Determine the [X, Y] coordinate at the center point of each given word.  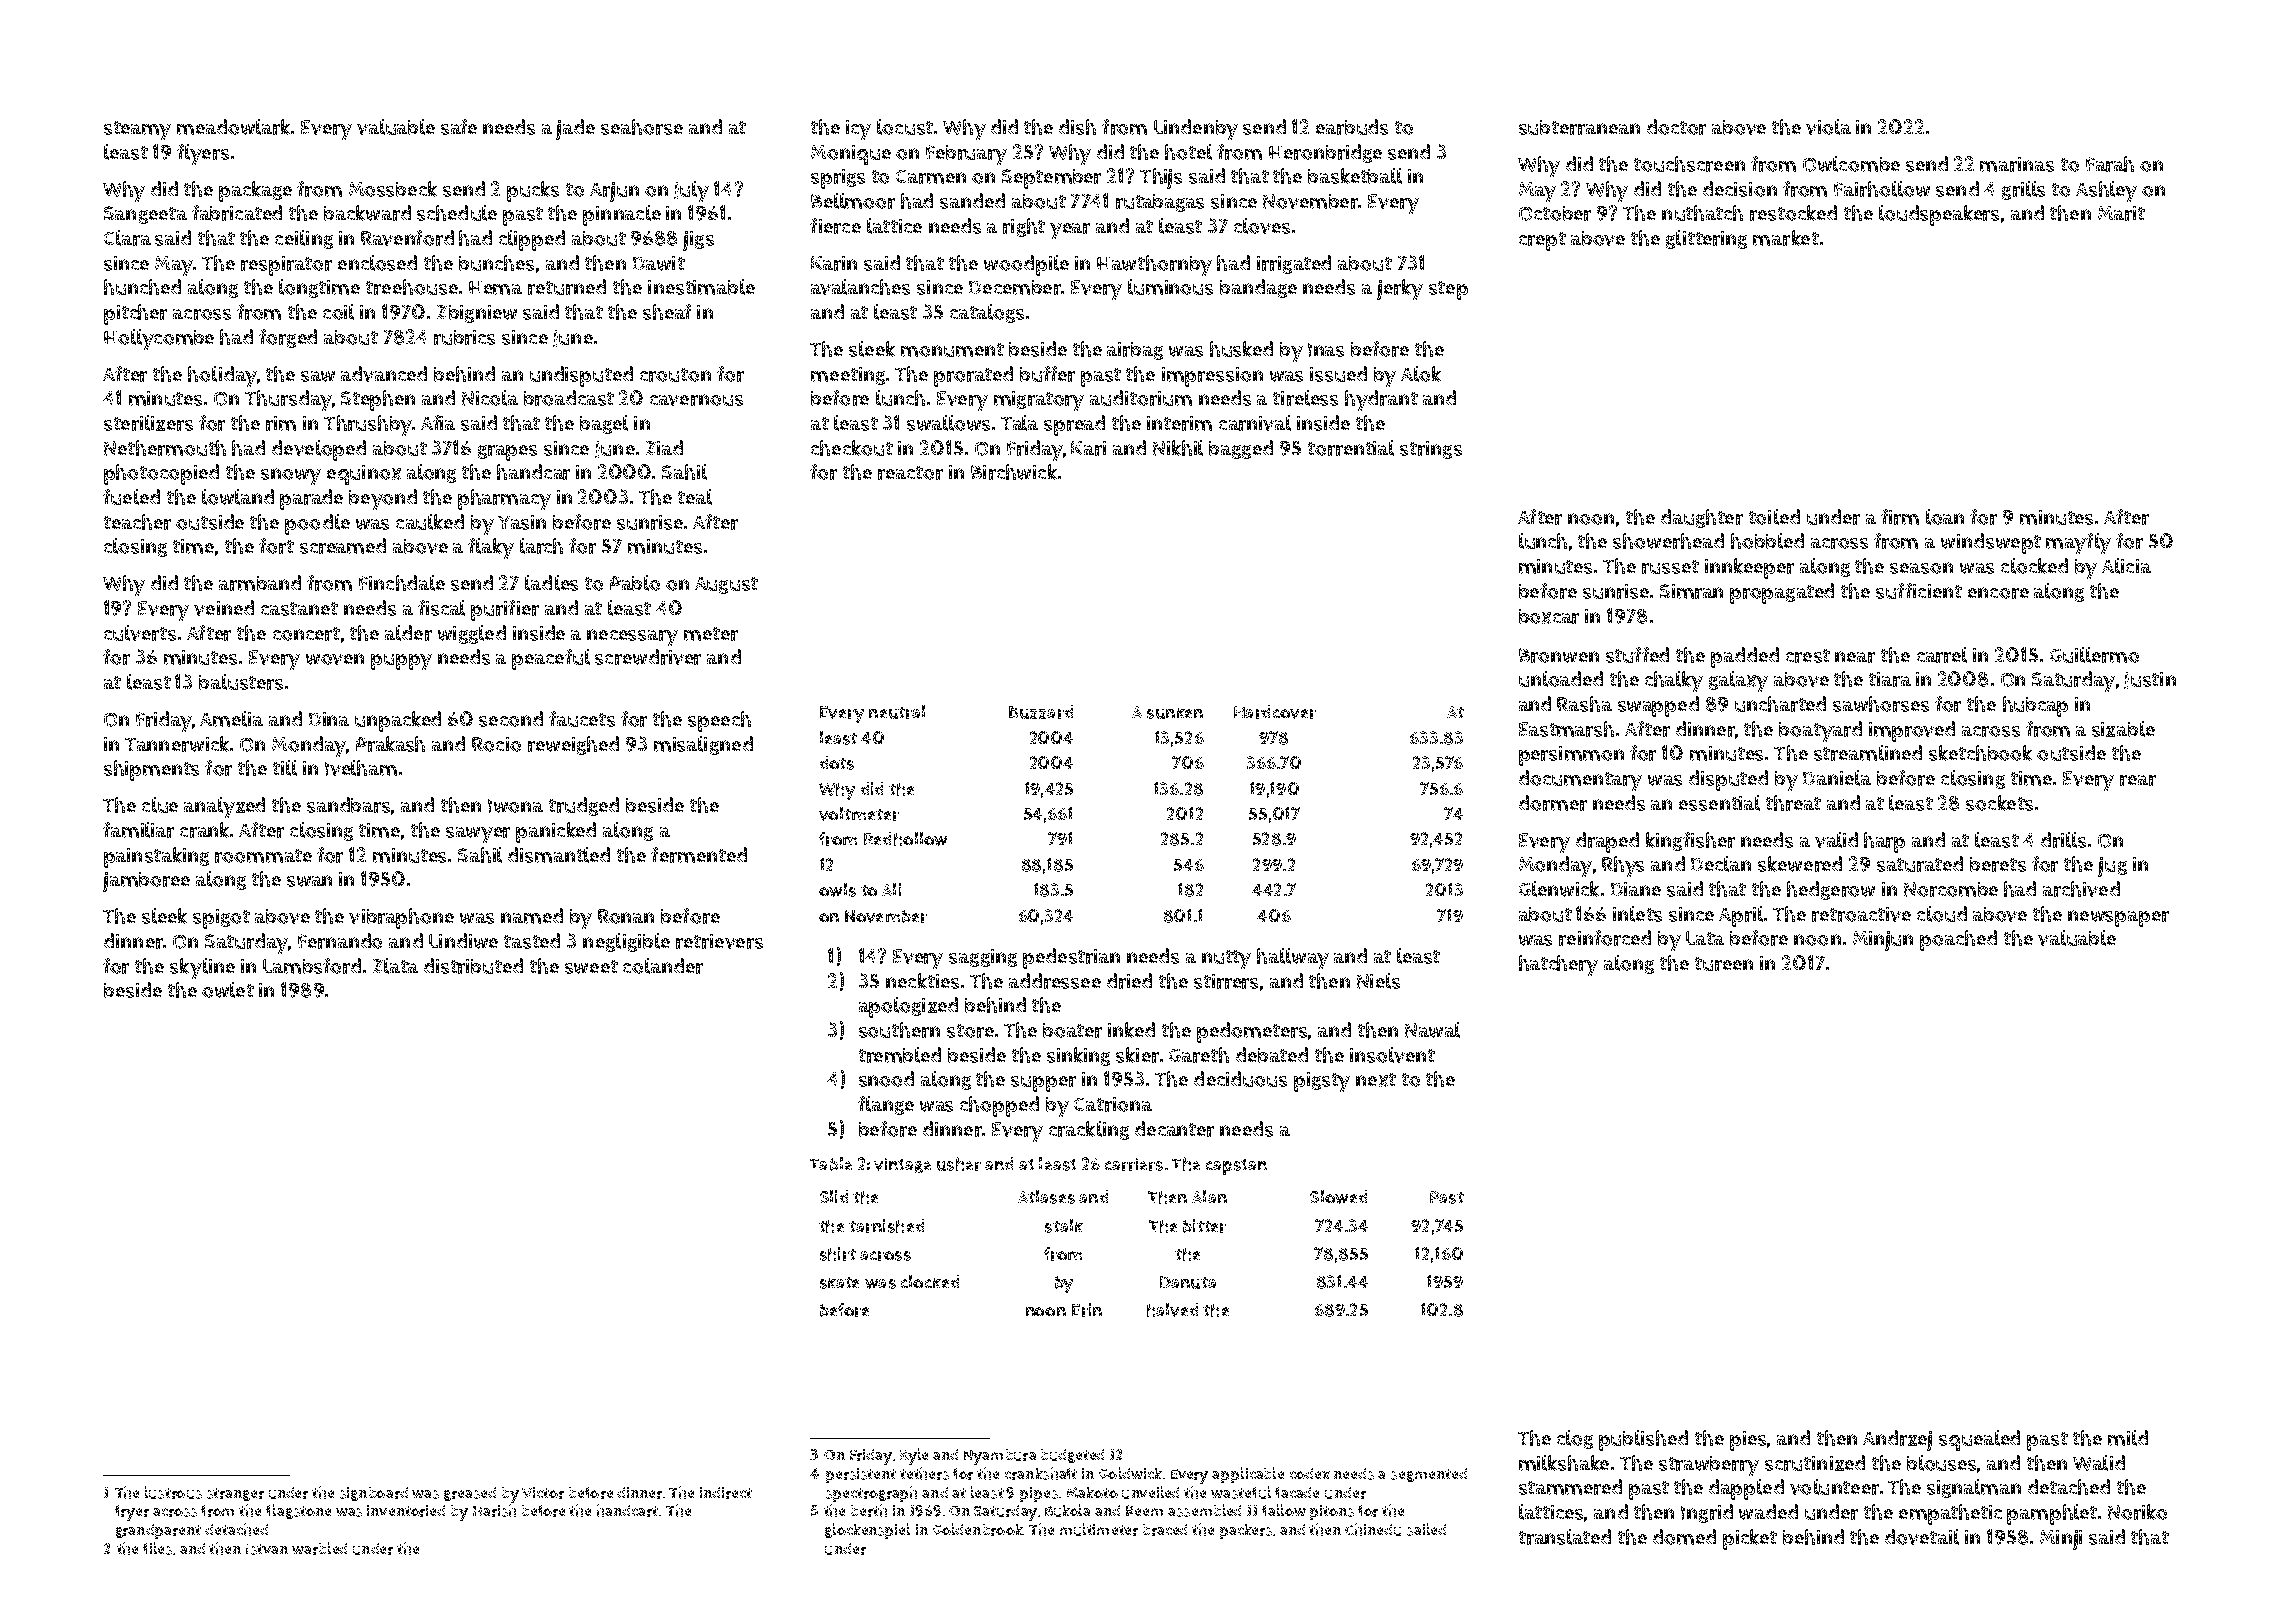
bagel [604, 424]
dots [837, 763]
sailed [1426, 1529]
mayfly [2078, 543]
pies [1748, 1441]
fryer [132, 1513]
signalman [1974, 1488]
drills [2063, 840]
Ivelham [361, 768]
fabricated [237, 213]
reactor [910, 473]
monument [952, 350]
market [1786, 238]
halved [1172, 1310]
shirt [838, 1254]
